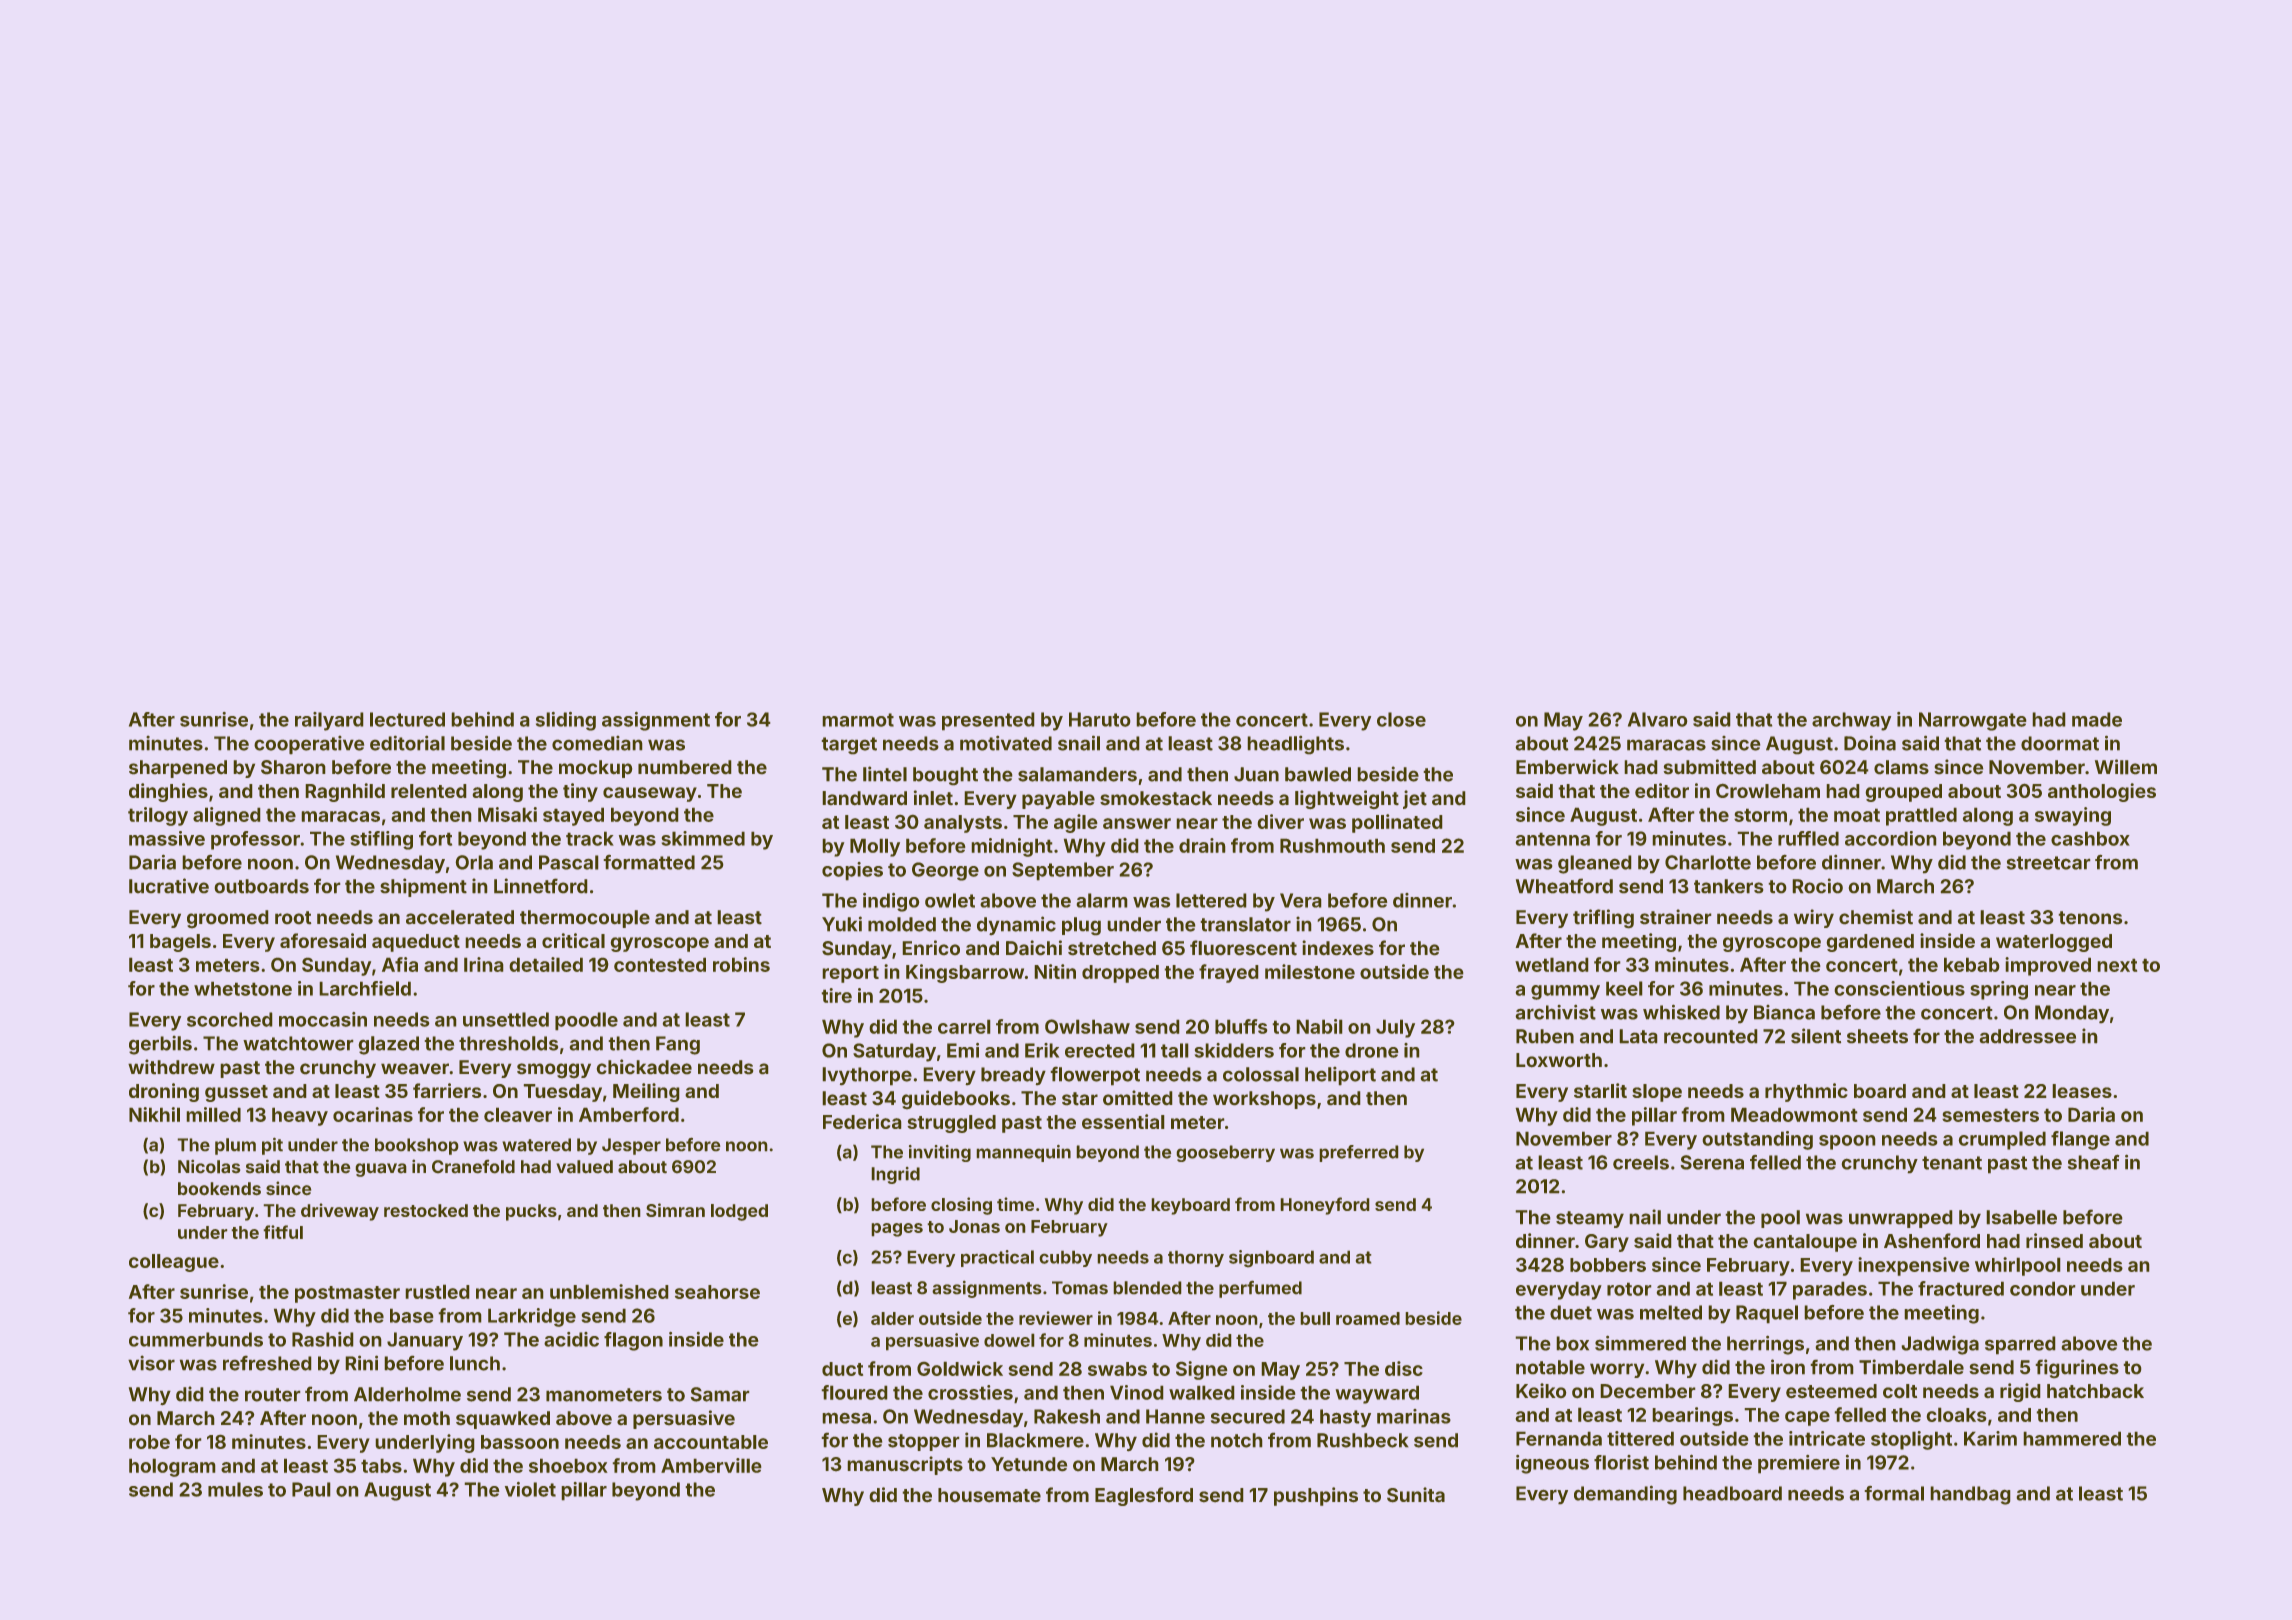 Image resolution: width=2292 pixels, height=1620 pixels. Describe the element at coordinates (329, 721) in the screenshot. I see `railyard` at that location.
